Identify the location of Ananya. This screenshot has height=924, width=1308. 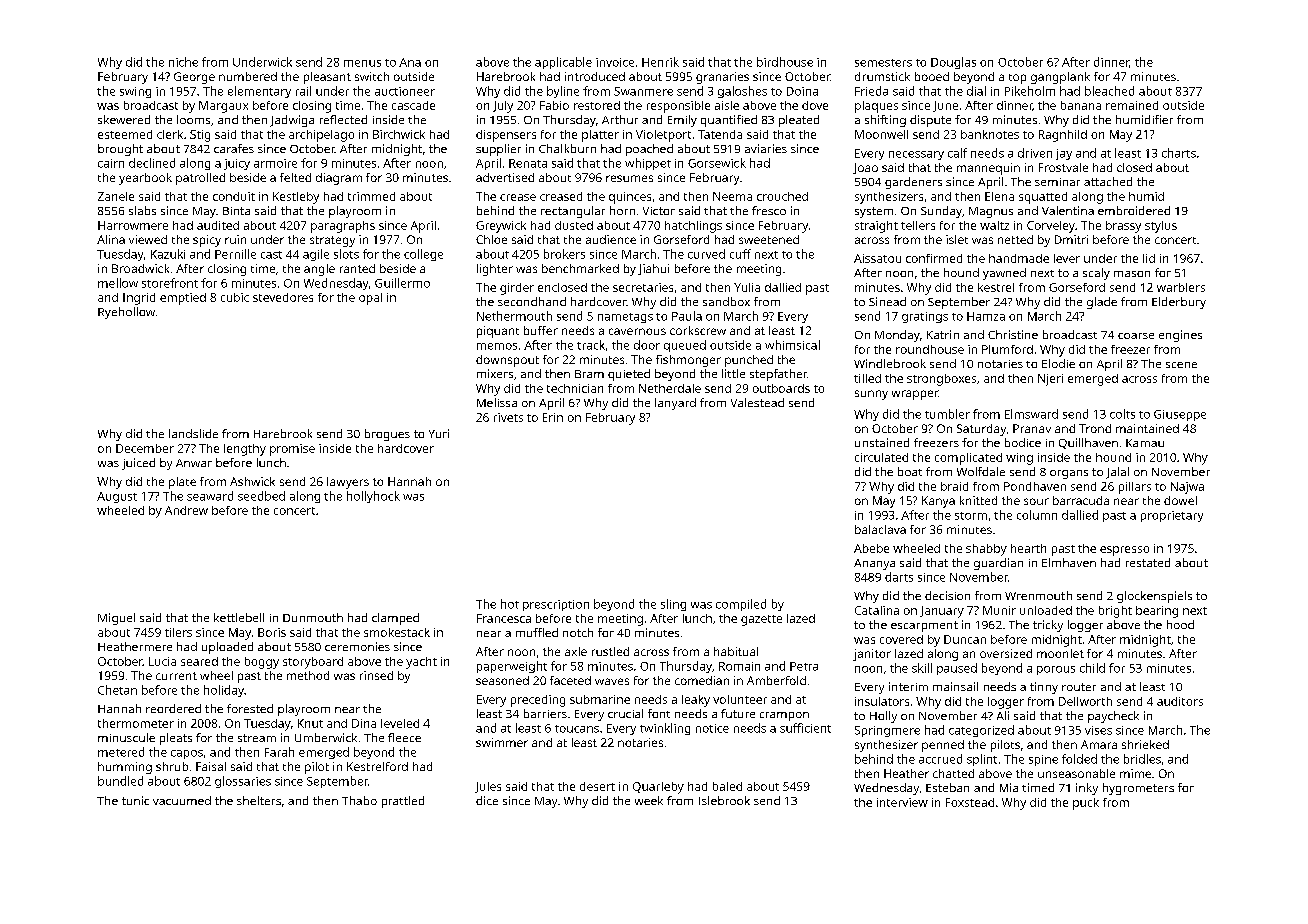
(874, 564).
